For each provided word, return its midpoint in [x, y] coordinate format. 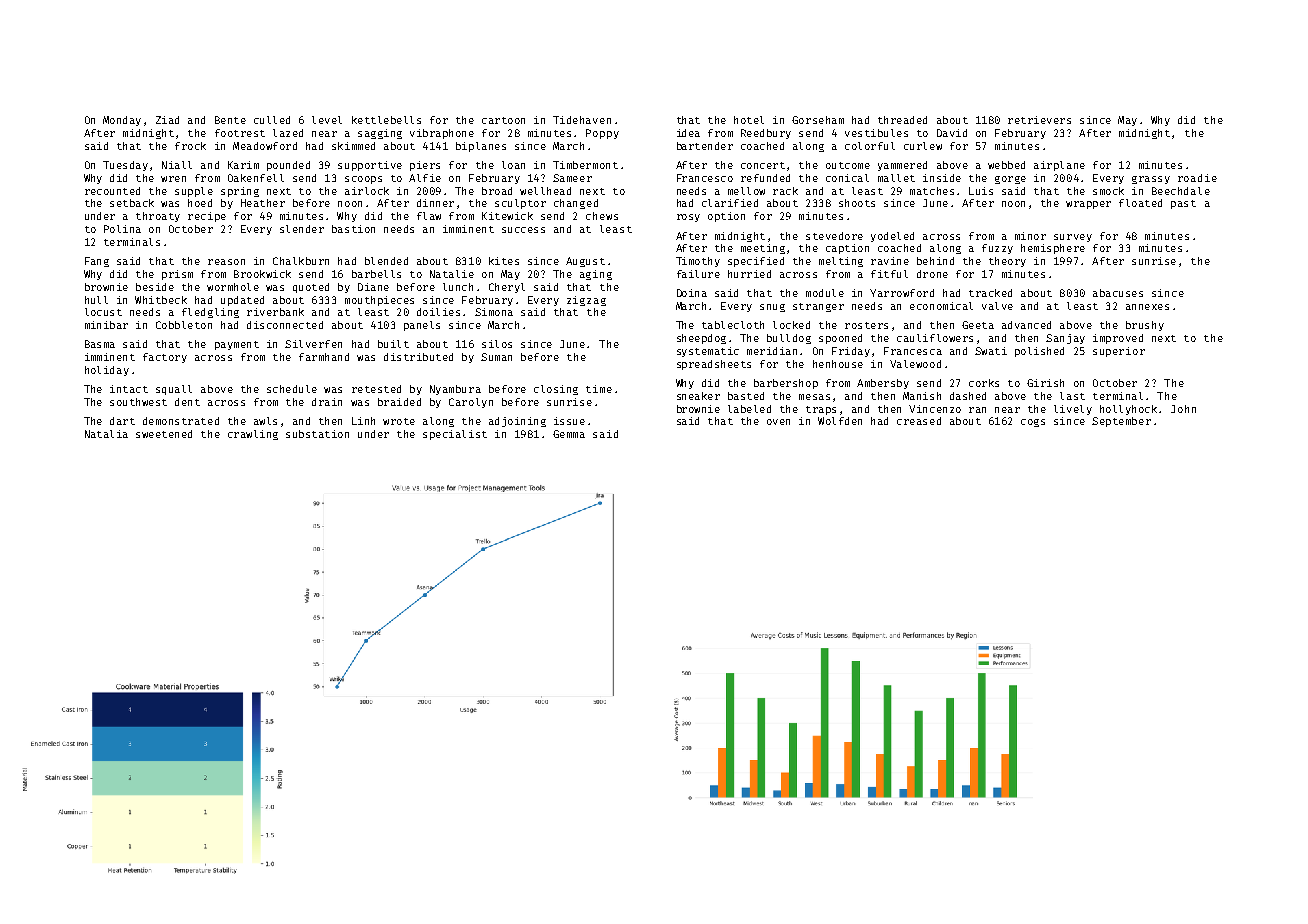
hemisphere [1053, 249]
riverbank [275, 312]
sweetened [164, 434]
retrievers [1039, 120]
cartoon [503, 120]
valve [997, 306]
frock [190, 146]
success [523, 230]
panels [422, 326]
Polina [122, 229]
